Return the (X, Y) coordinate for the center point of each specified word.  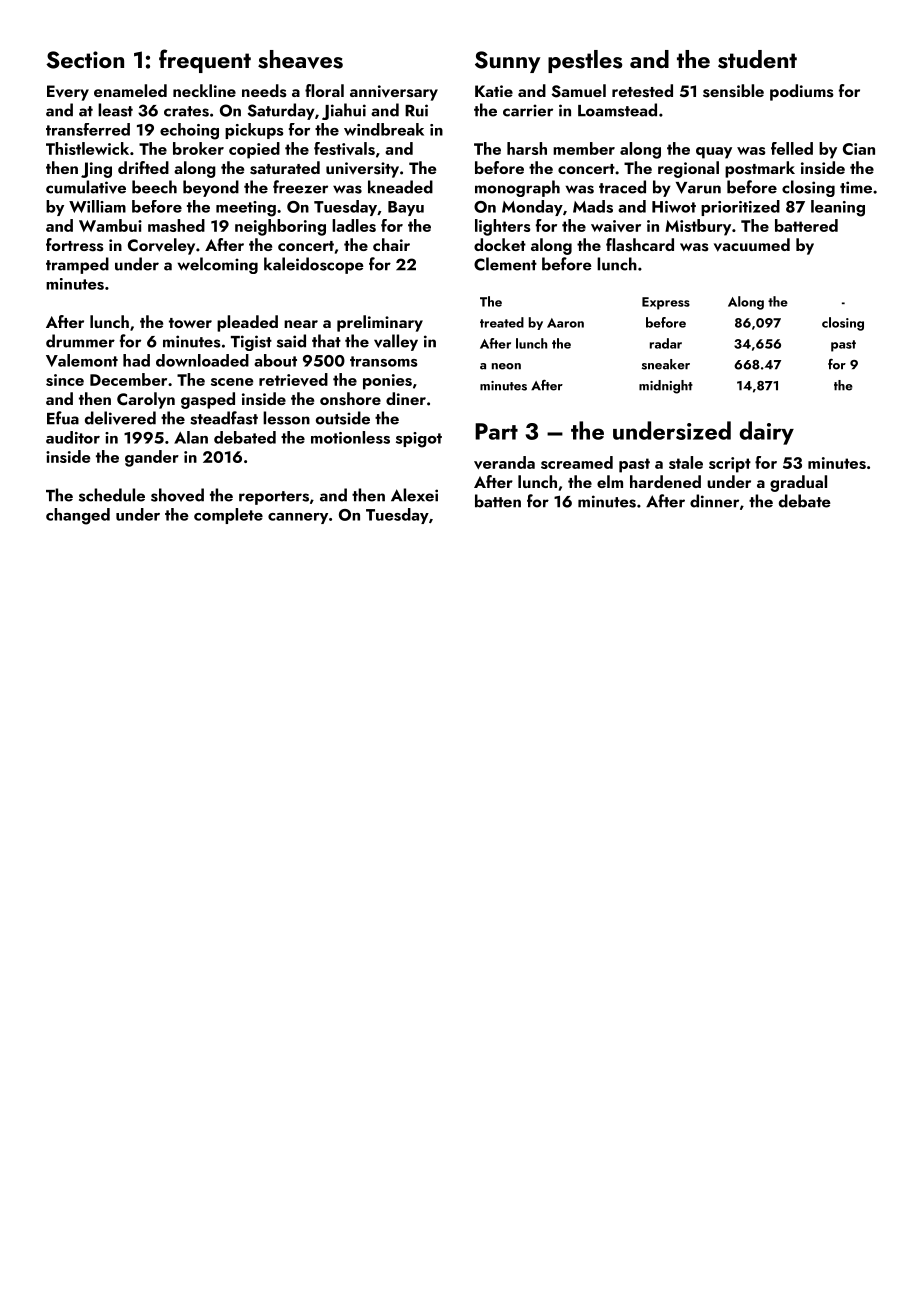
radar (666, 343)
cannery (298, 518)
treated (502, 322)
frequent (205, 61)
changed (78, 516)
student (757, 59)
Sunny (507, 62)
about (275, 360)
